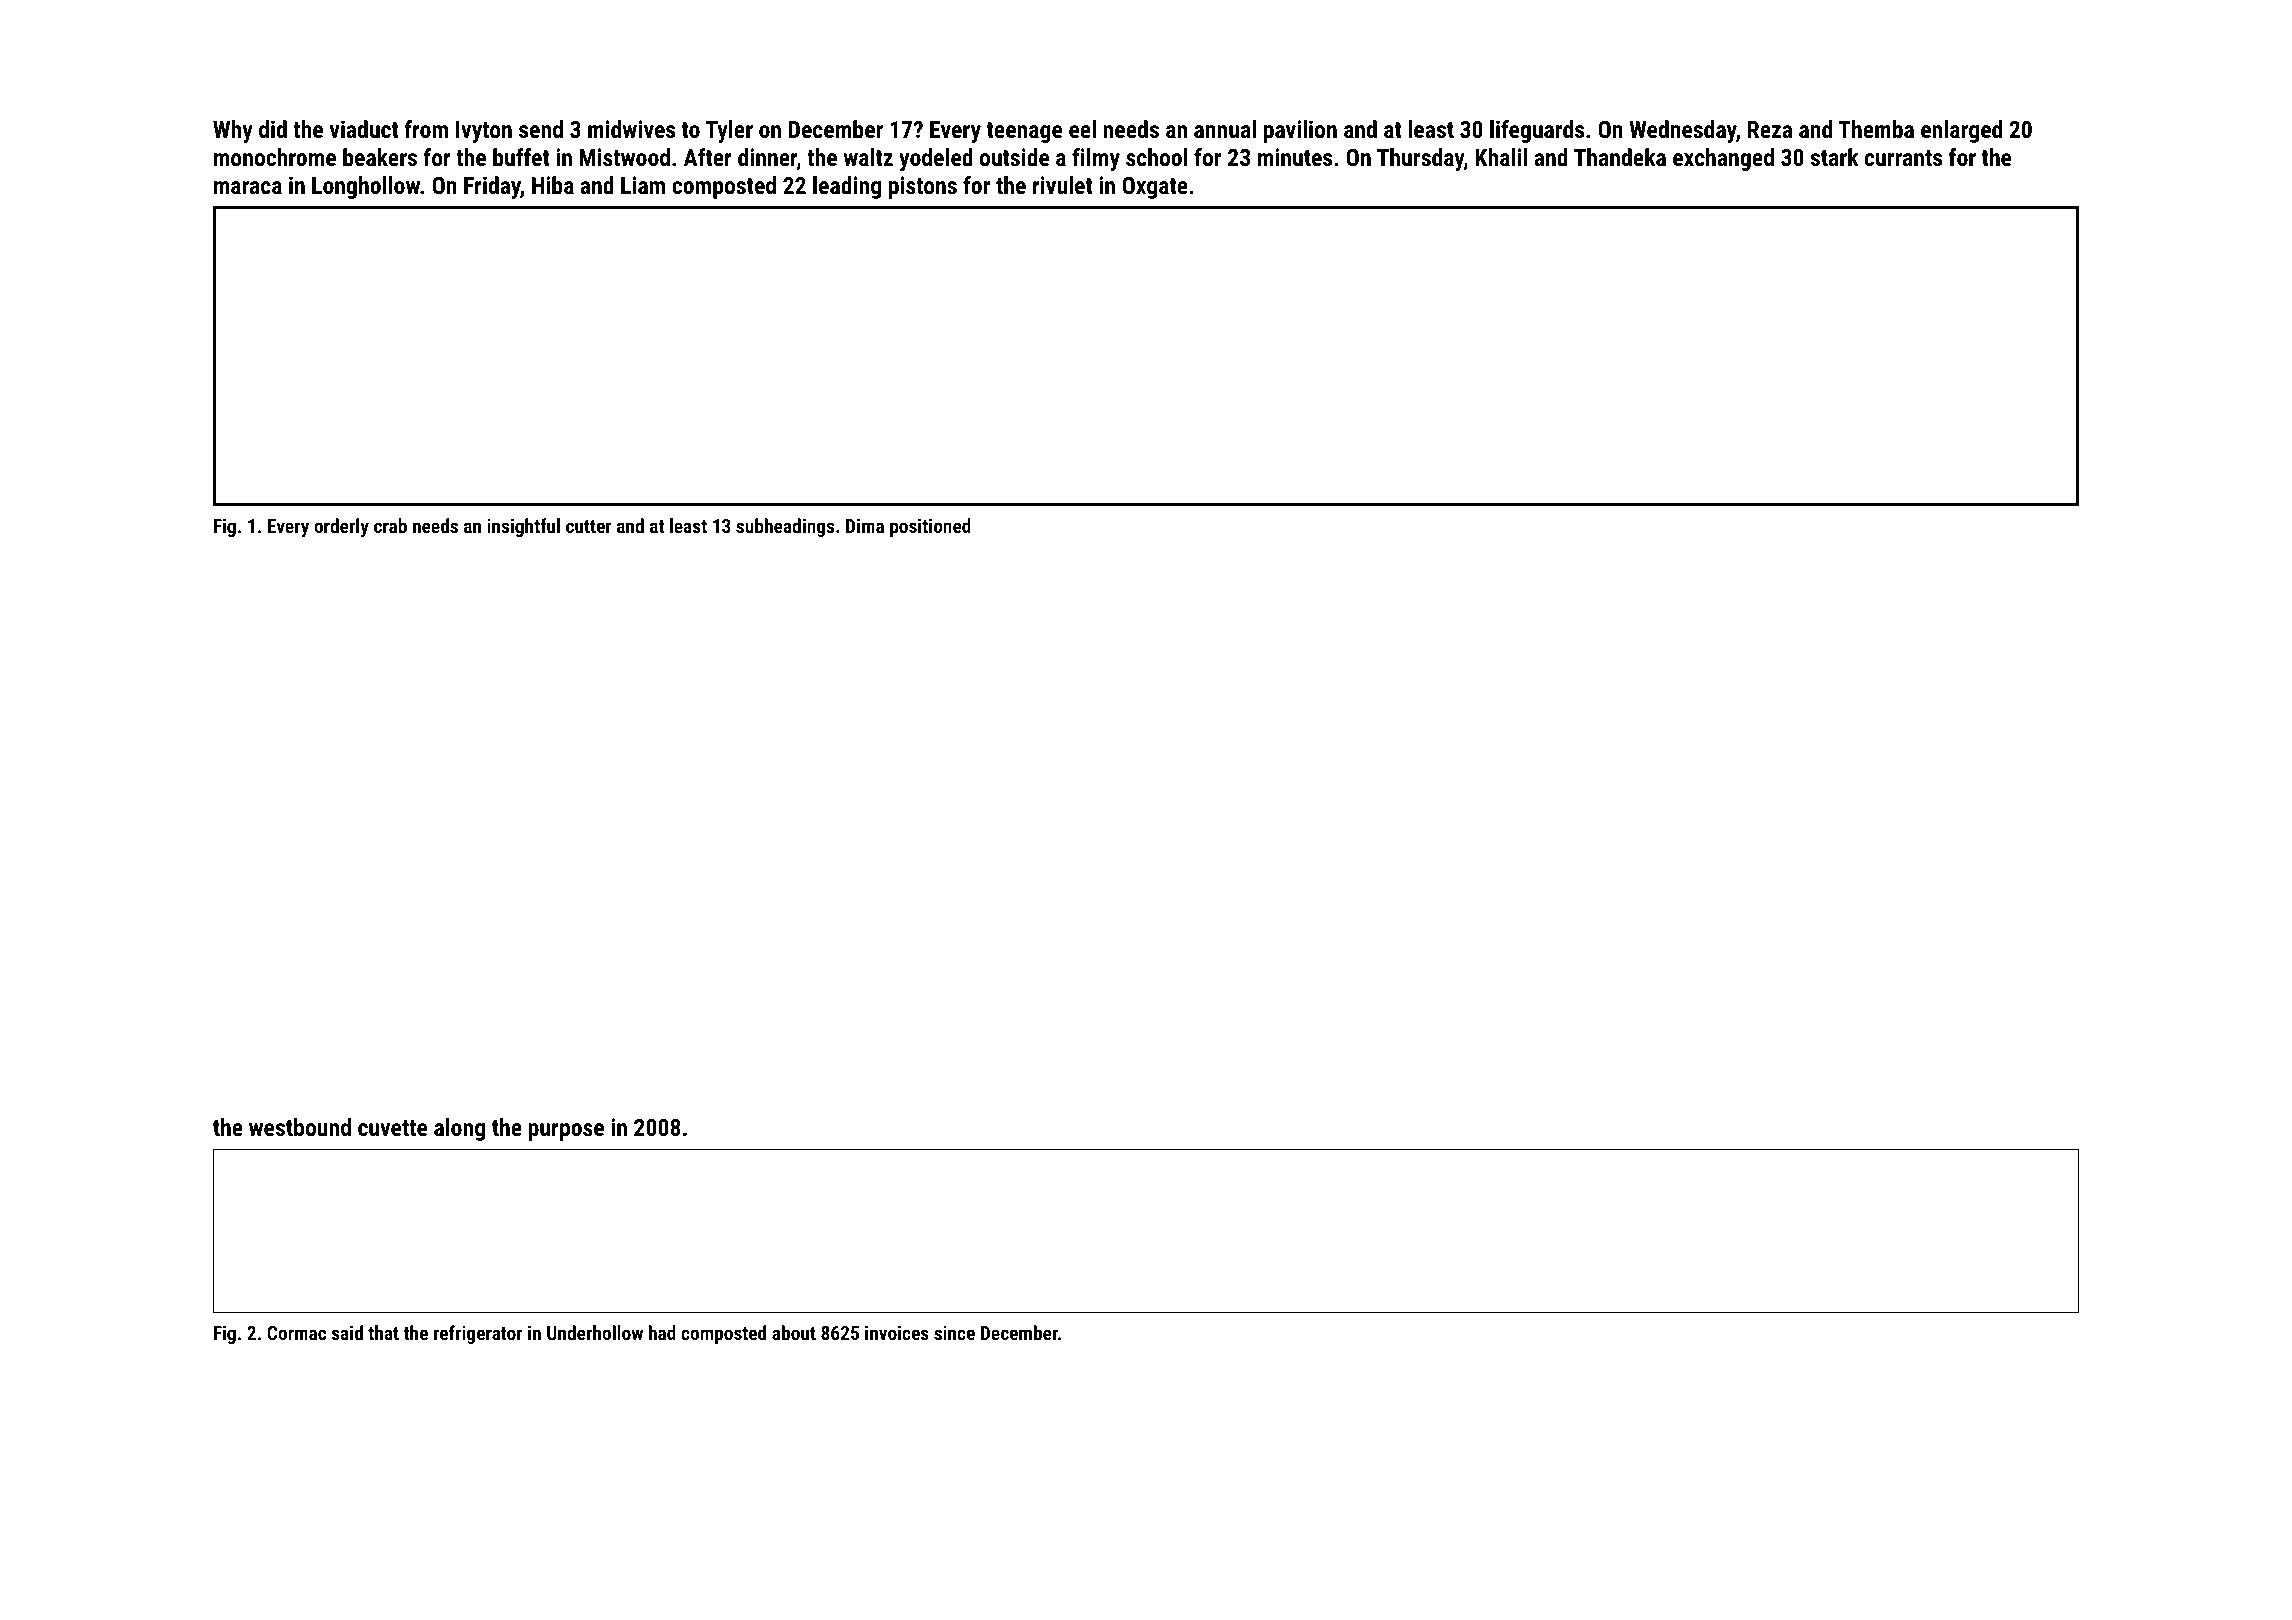  I want to click on currants, so click(1903, 158).
